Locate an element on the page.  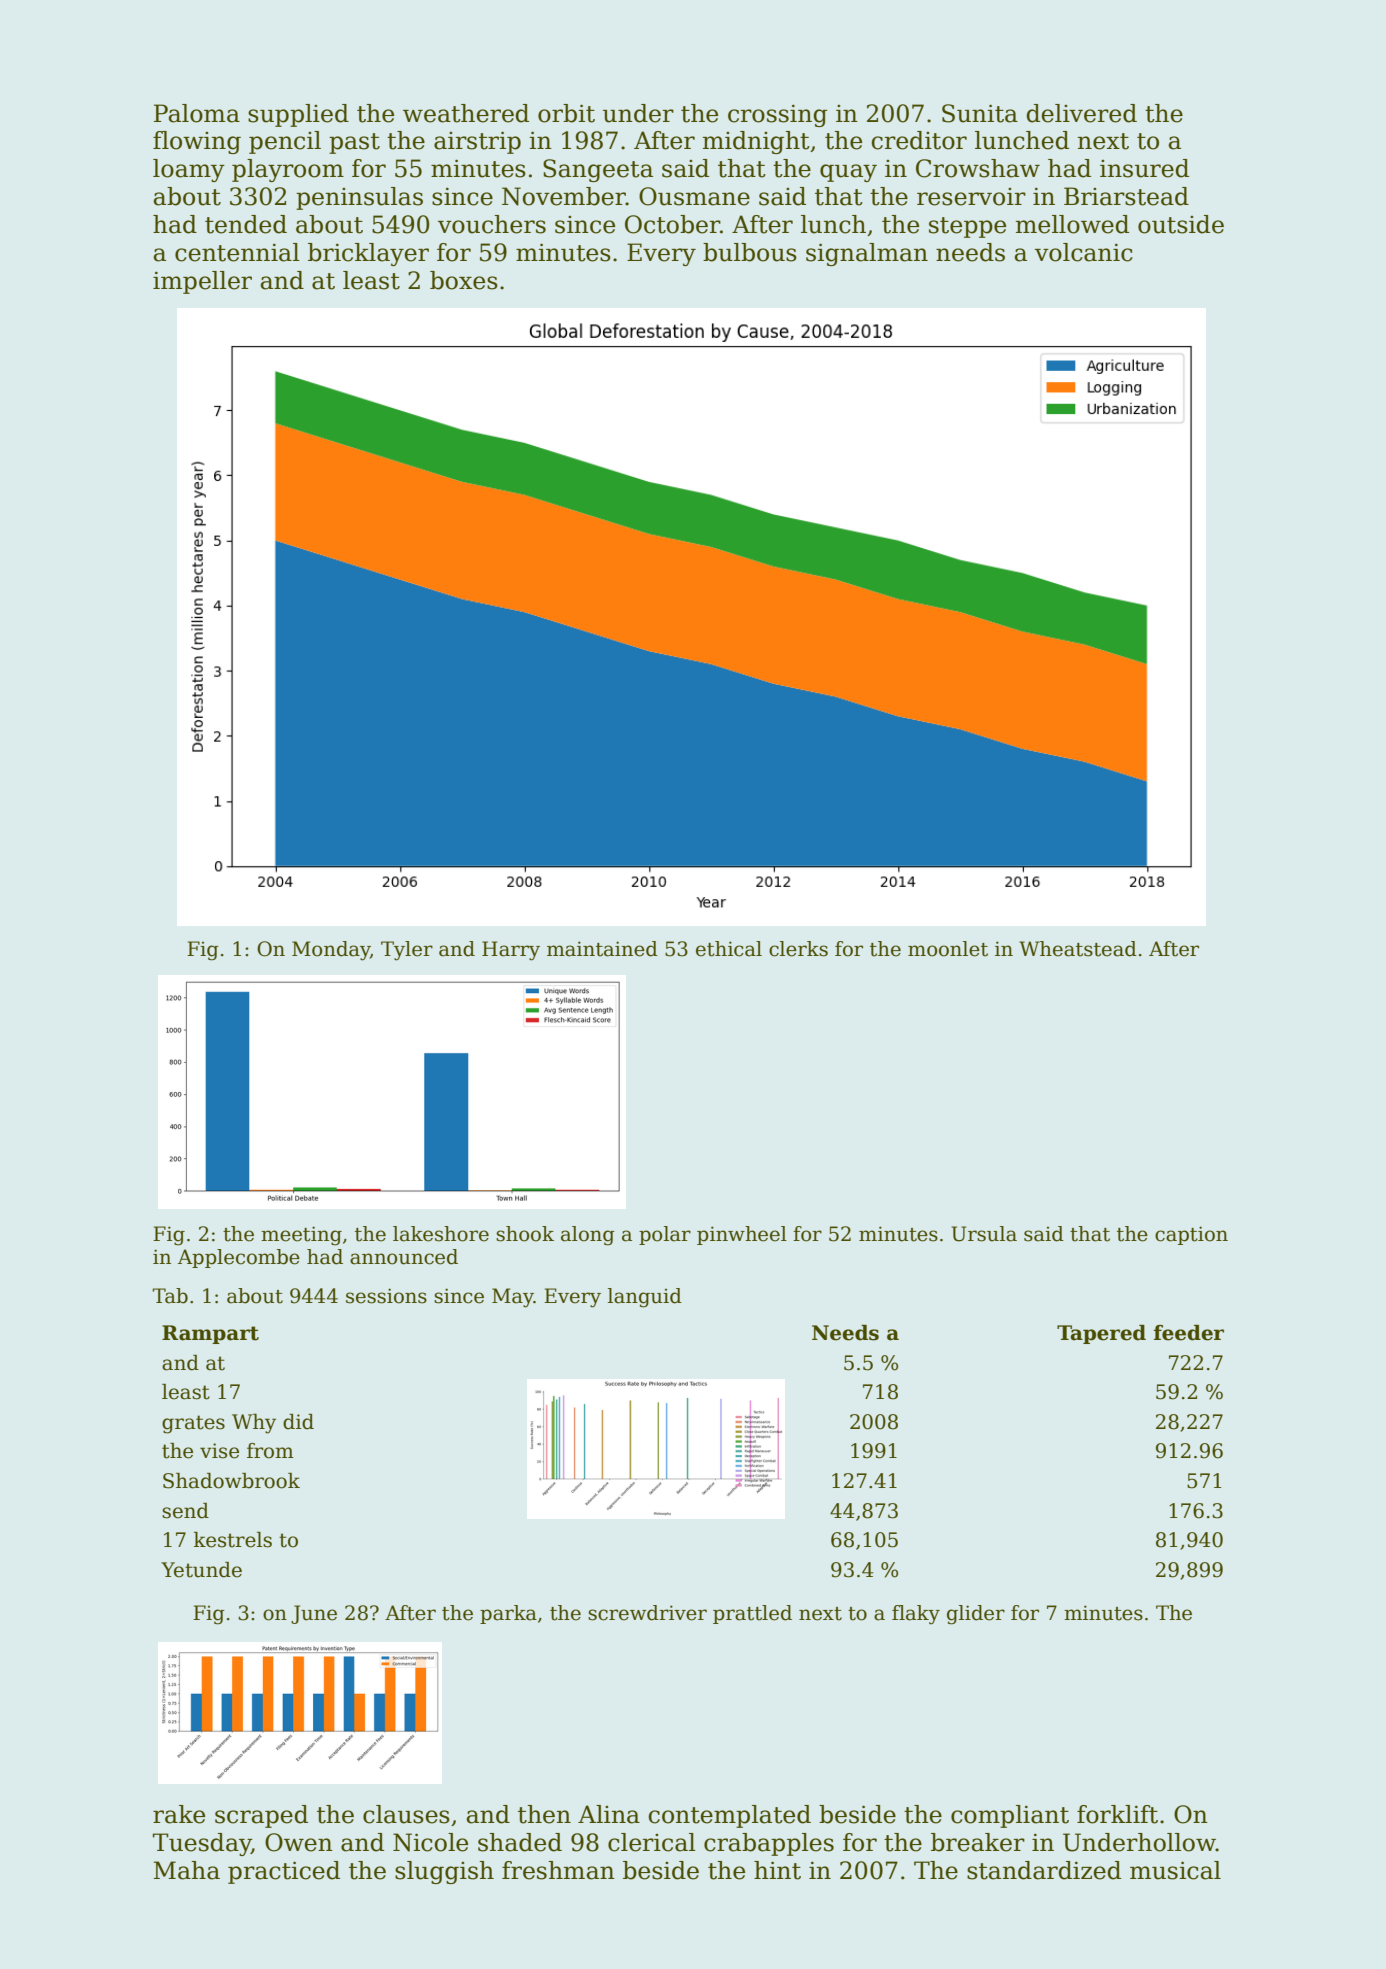
musical is located at coordinates (1175, 1870).
